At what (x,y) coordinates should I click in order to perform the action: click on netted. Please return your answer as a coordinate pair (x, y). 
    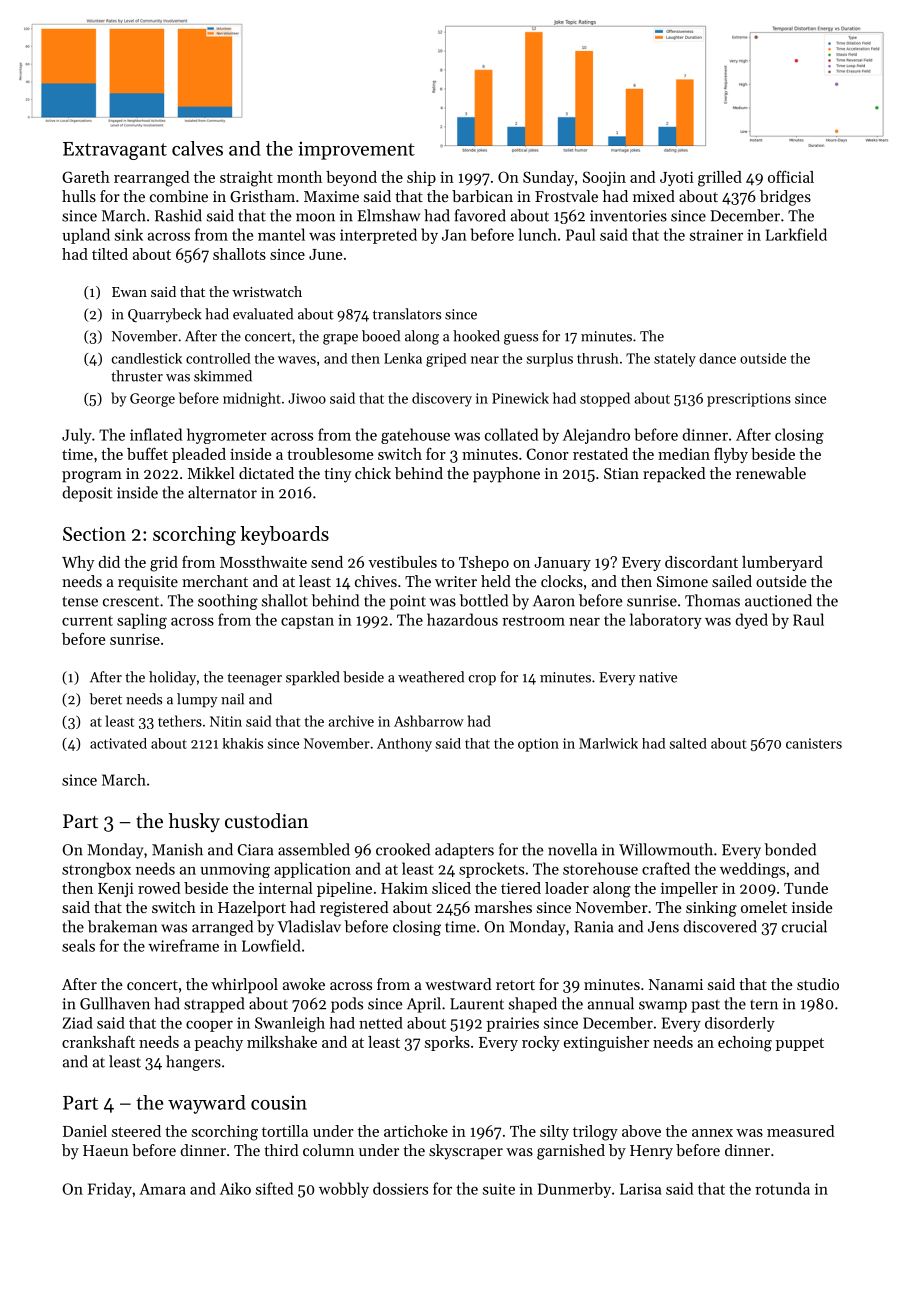
    Looking at the image, I should click on (381, 1023).
